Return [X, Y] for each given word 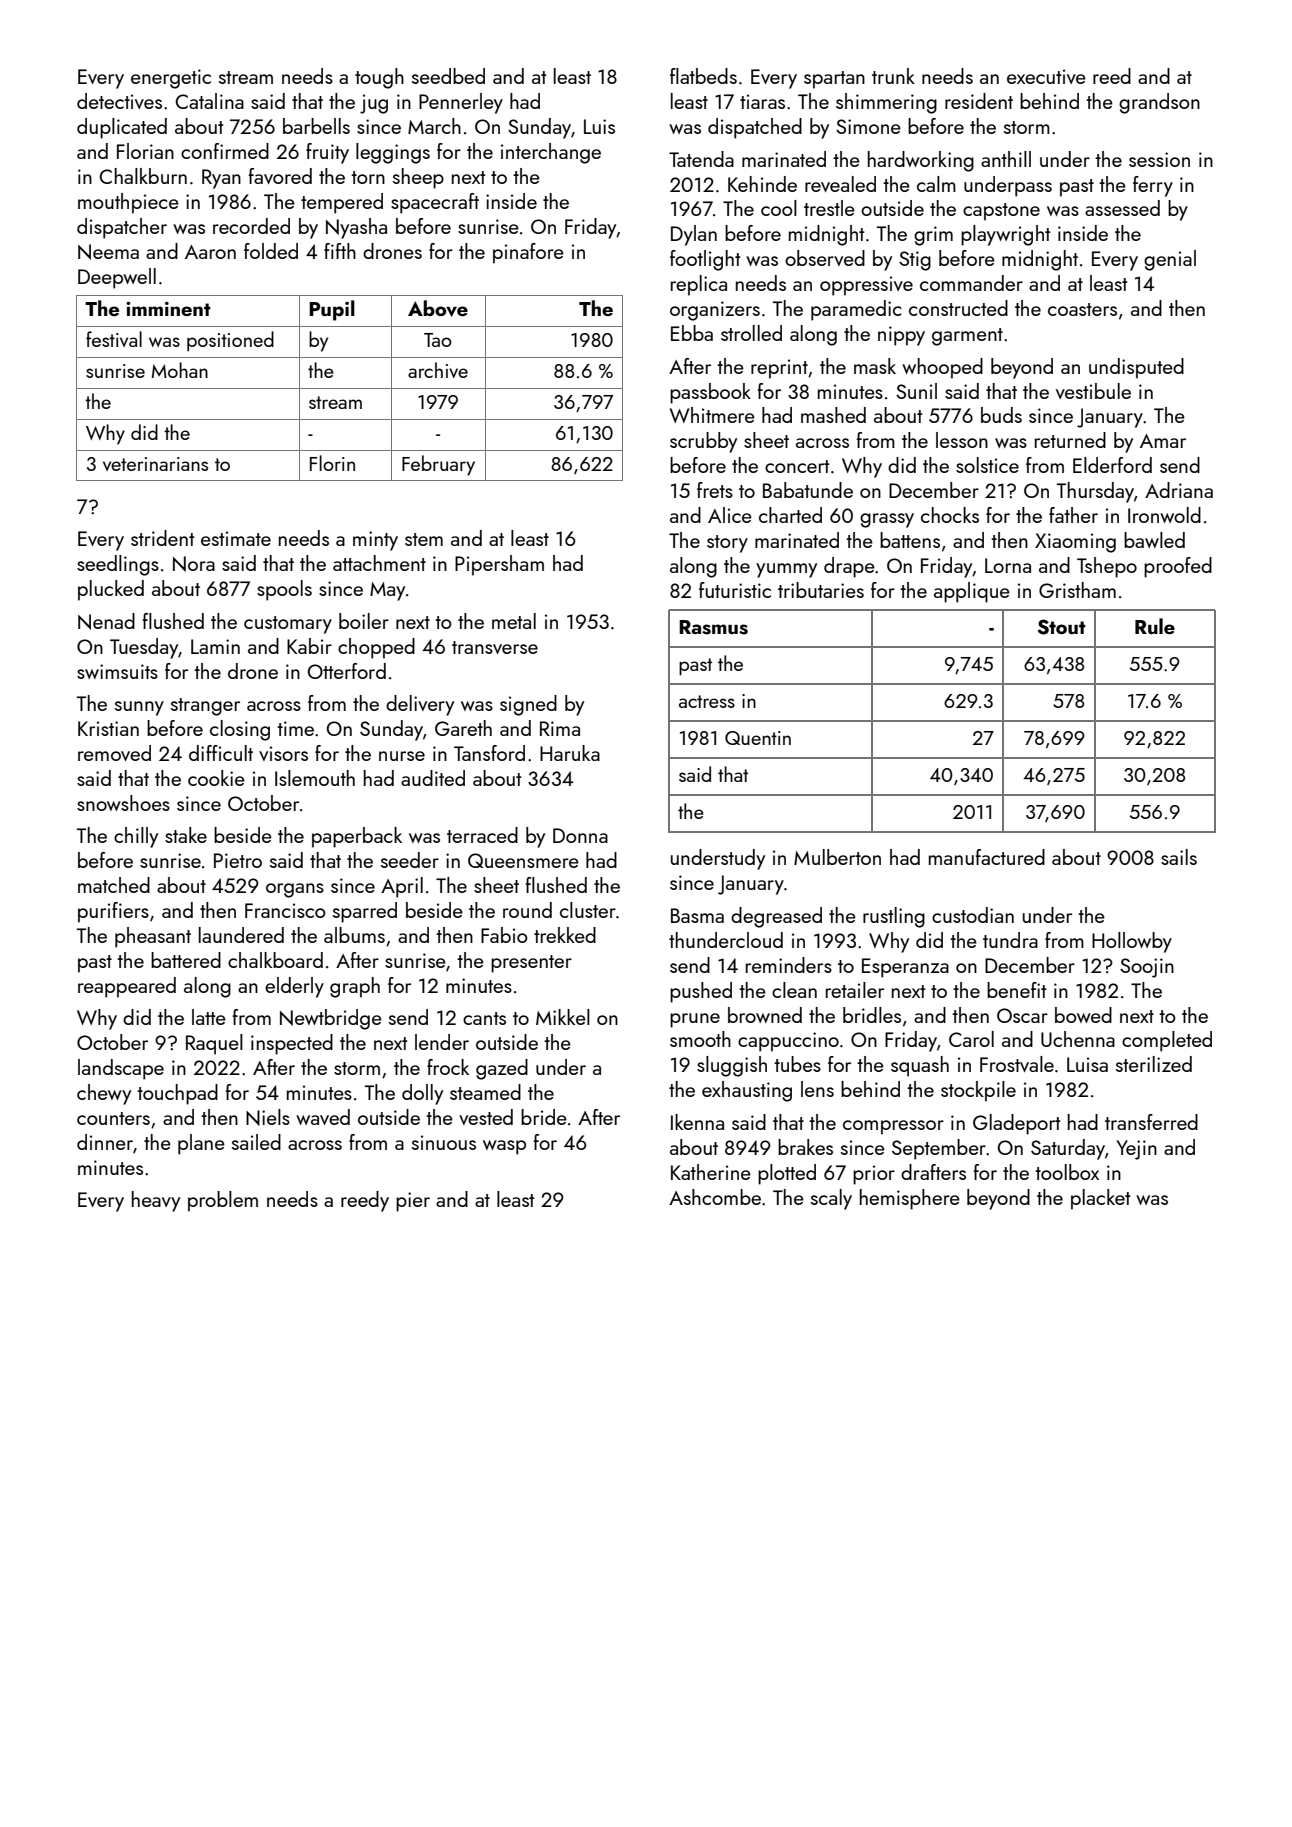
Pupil [332, 310]
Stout [1062, 627]
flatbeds [703, 76]
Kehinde [762, 184]
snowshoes [123, 803]
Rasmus [713, 627]
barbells [316, 126]
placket [1101, 1199]
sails [1179, 857]
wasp [504, 1147]
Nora [194, 564]
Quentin [758, 738]
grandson [1159, 103]
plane [201, 1144]
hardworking [921, 161]
